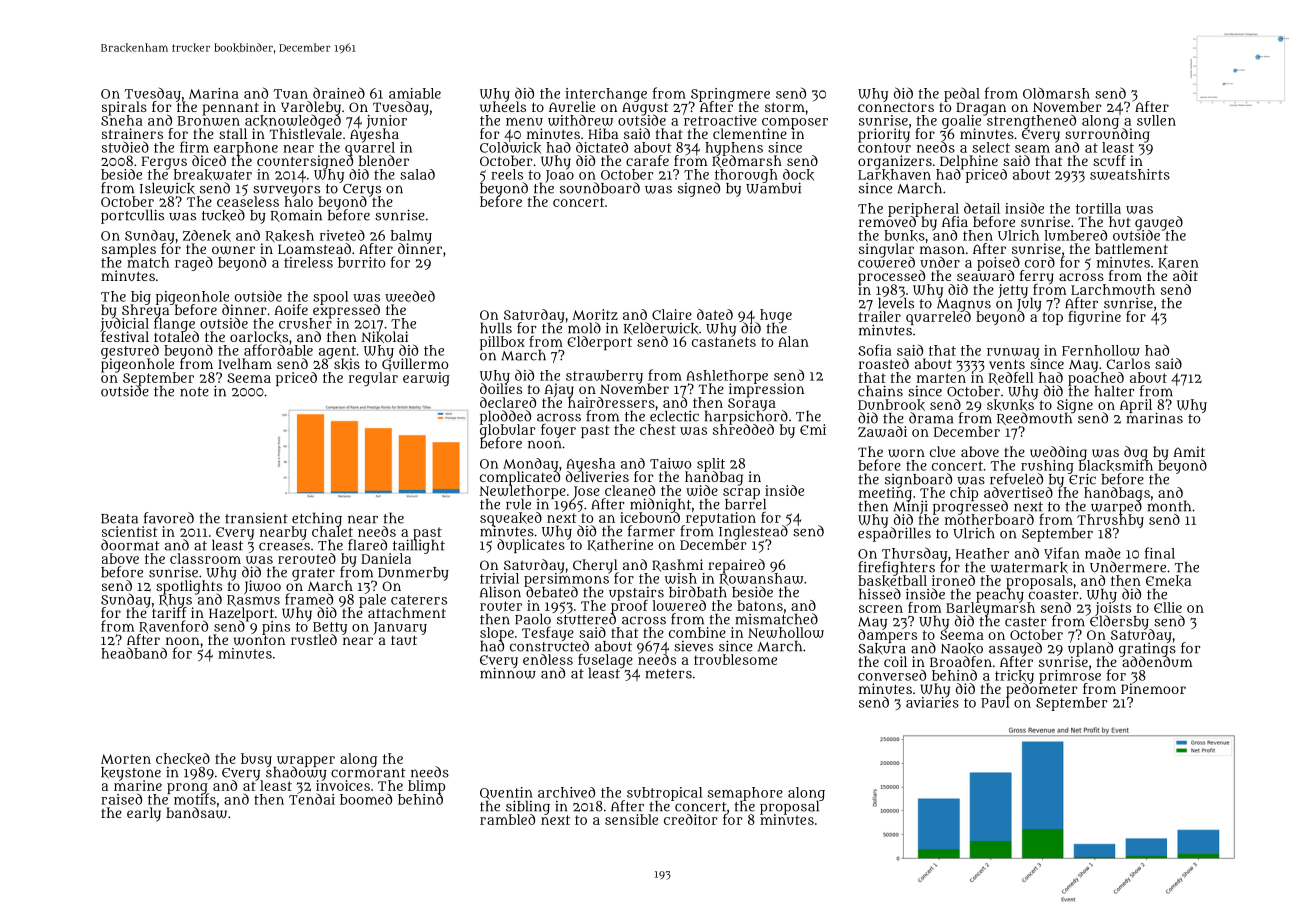 This screenshot has height=924, width=1308. I want to click on Oldmarsh, so click(1056, 93).
